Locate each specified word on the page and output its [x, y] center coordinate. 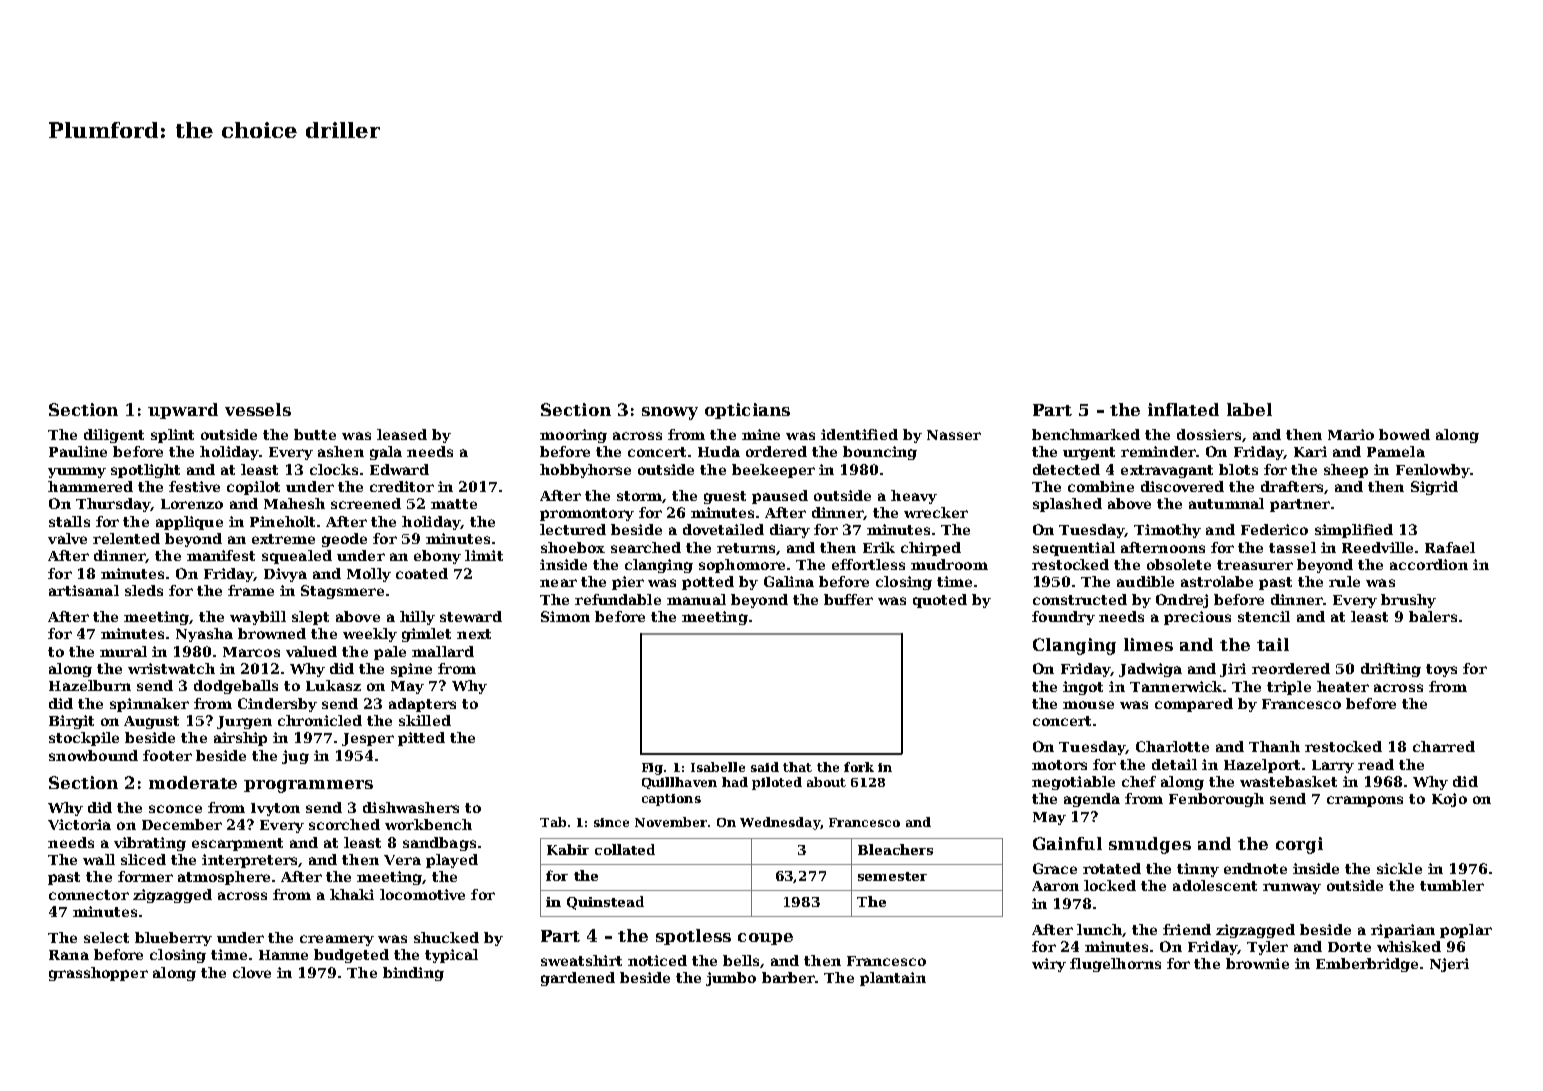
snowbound [93, 755]
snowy [670, 413]
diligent [114, 436]
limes [1148, 644]
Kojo [1449, 800]
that [797, 767]
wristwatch [171, 668]
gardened [578, 979]
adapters [422, 705]
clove [252, 972]
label [1249, 409]
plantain [893, 979]
